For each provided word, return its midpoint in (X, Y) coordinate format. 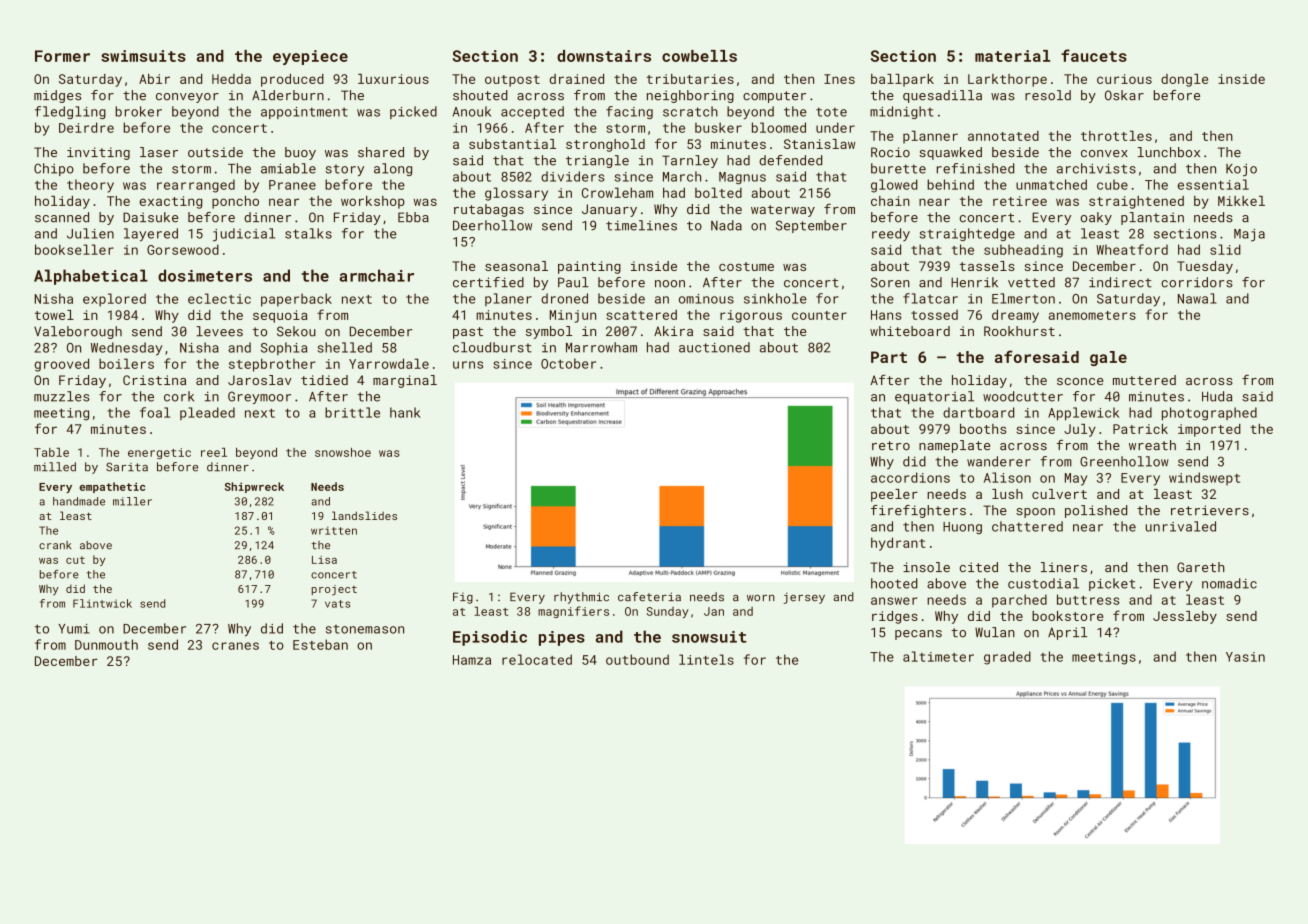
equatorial (934, 397)
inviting (98, 153)
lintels (706, 659)
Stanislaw (819, 144)
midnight (902, 112)
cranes (235, 646)
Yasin (1245, 657)
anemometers (1092, 315)
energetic (159, 453)
